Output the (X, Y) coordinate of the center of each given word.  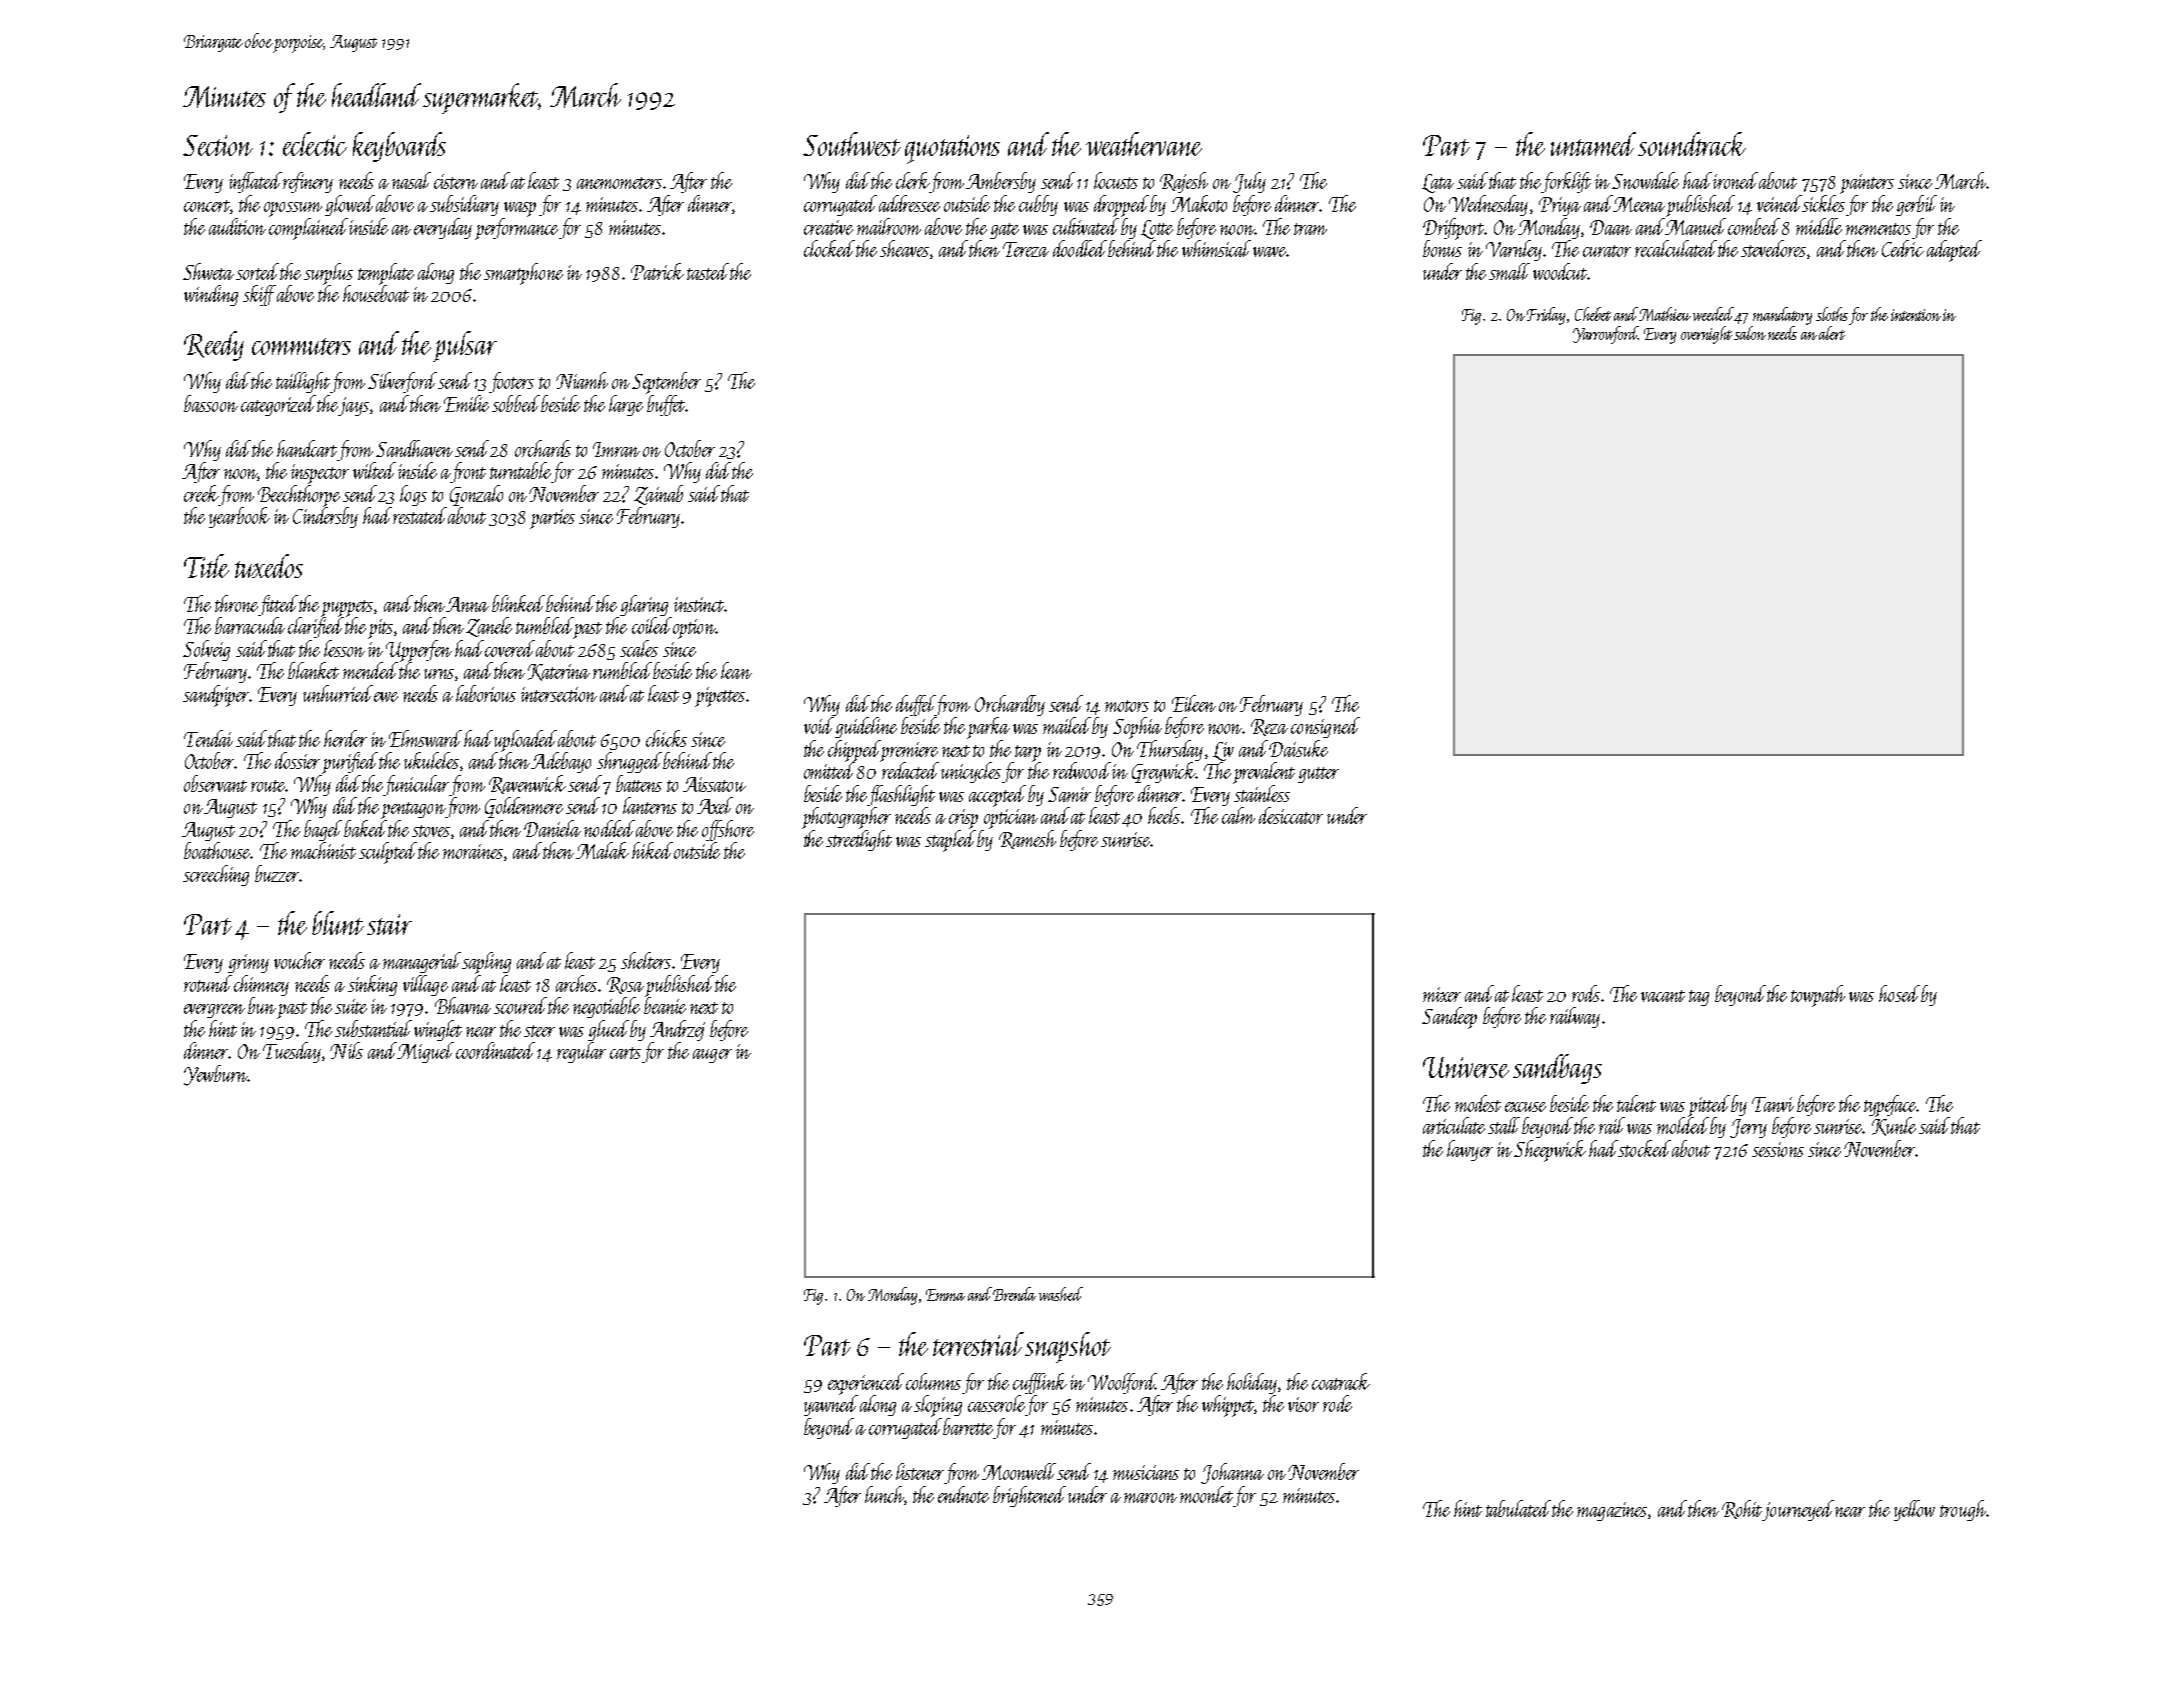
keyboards (399, 147)
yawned (831, 1405)
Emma (945, 1295)
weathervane (1144, 144)
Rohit (1742, 1510)
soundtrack (1692, 144)
